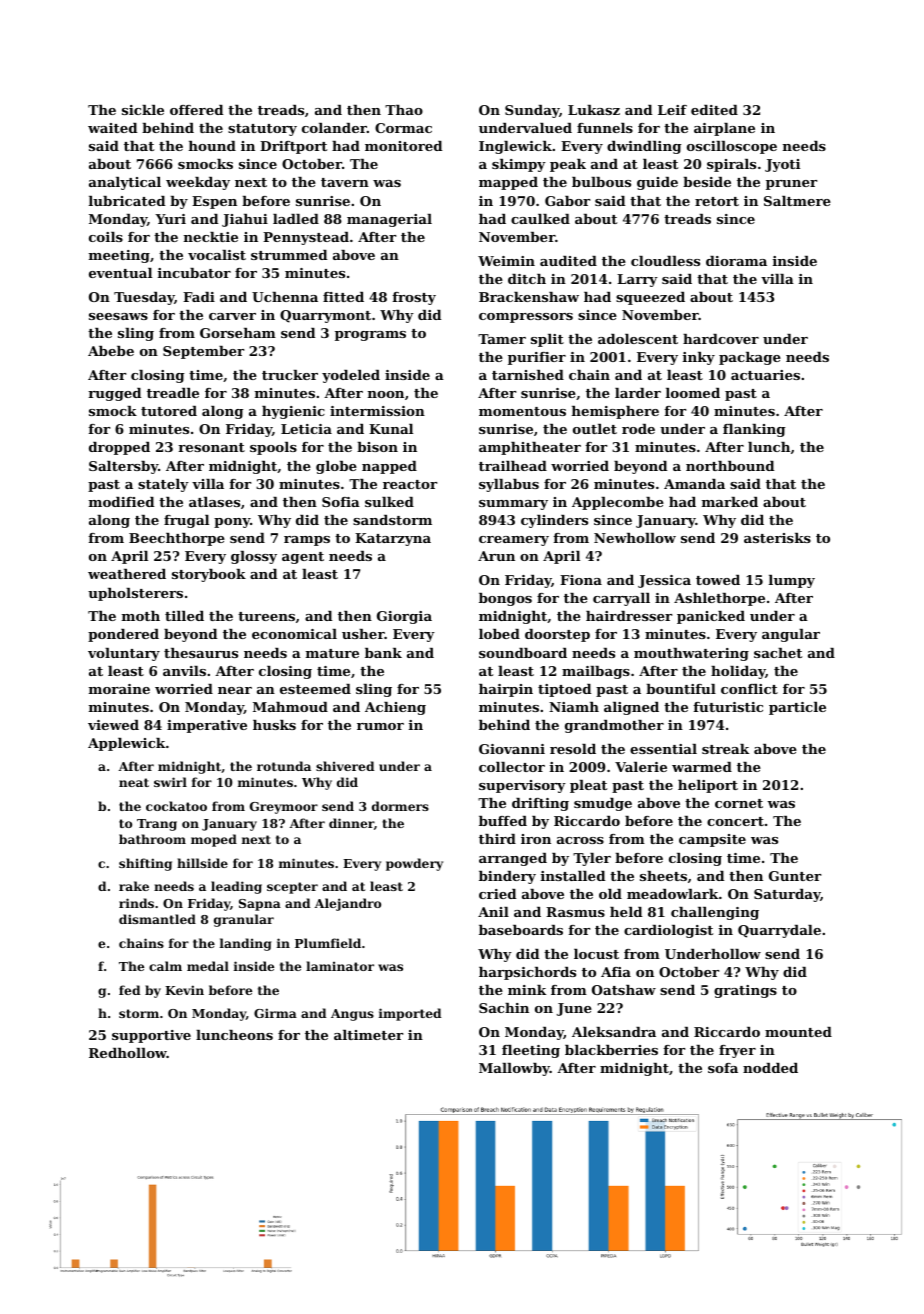 The image size is (924, 1314). What do you see at coordinates (493, 912) in the screenshot?
I see `Anil` at bounding box center [493, 912].
